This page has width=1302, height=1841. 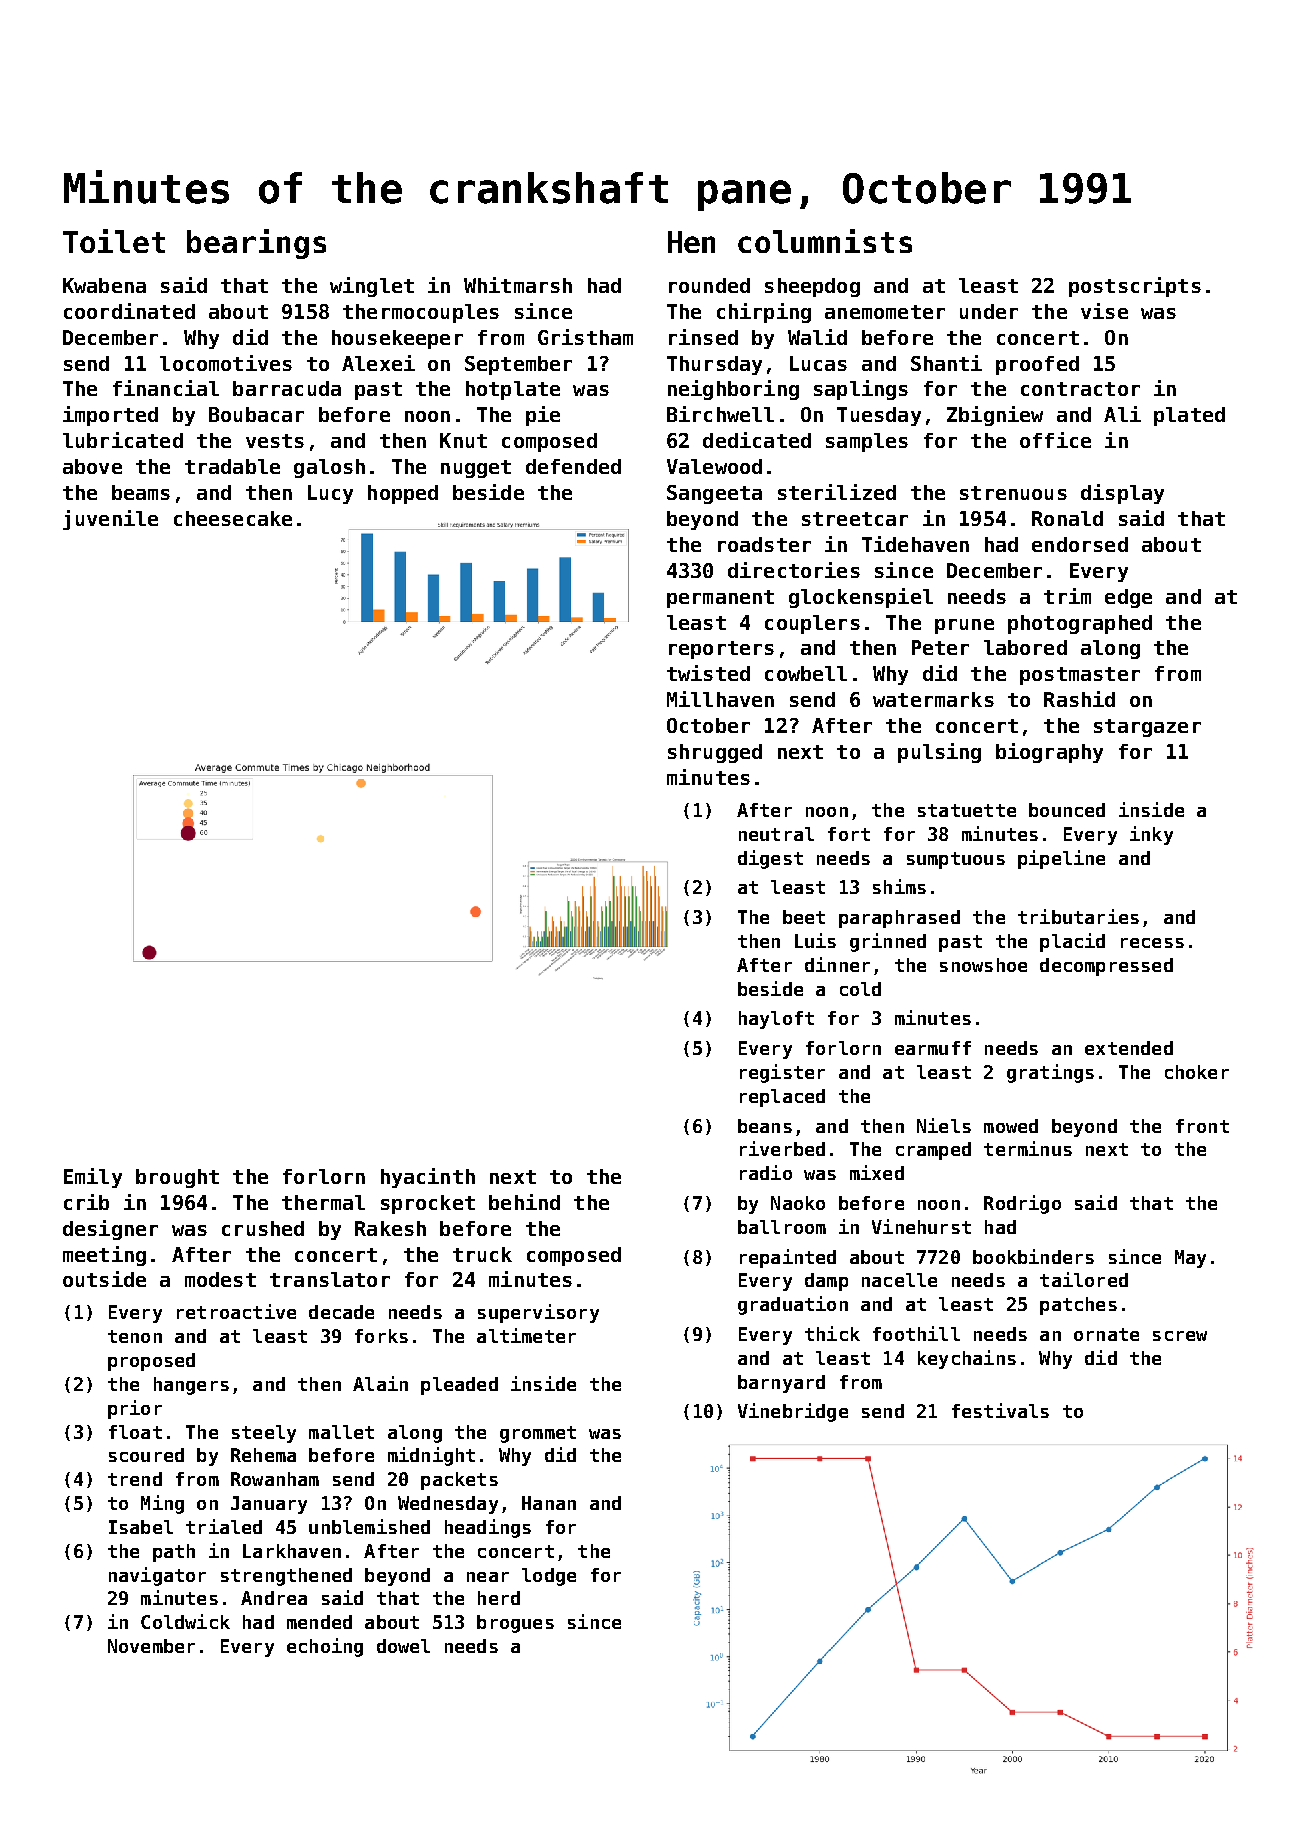 I want to click on postscripts, so click(x=1135, y=287).
